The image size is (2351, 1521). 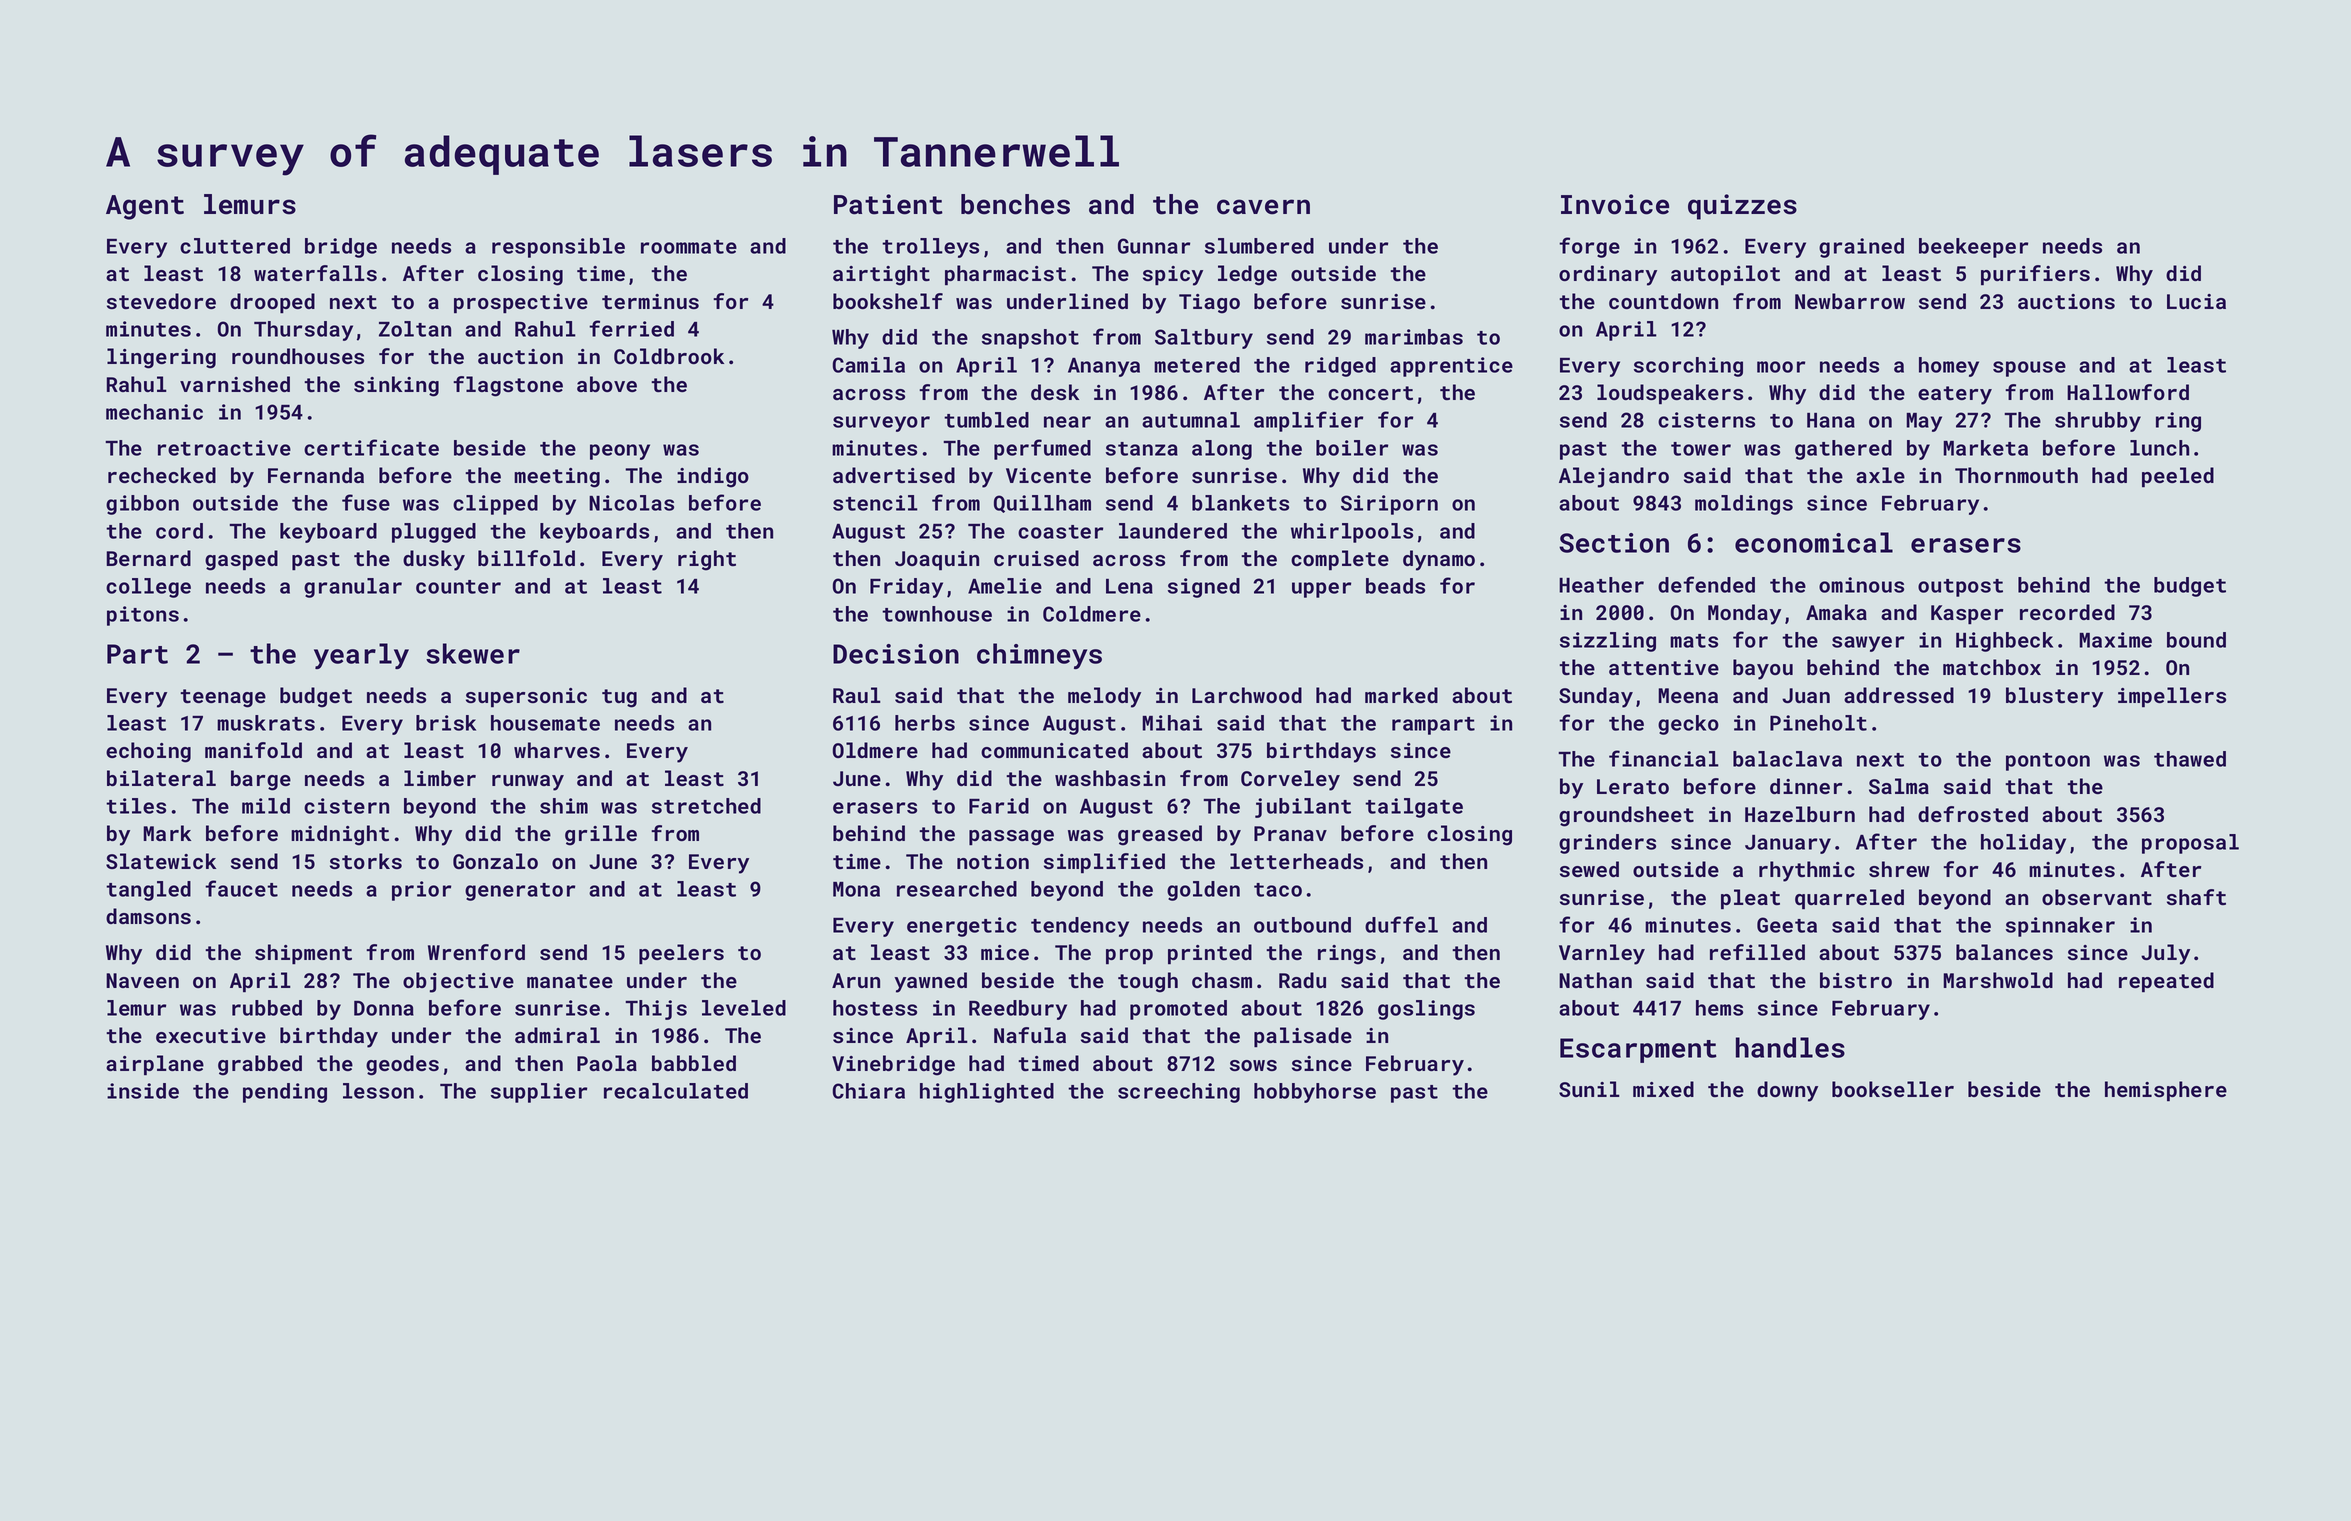 What do you see at coordinates (378, 1091) in the screenshot?
I see `lesson` at bounding box center [378, 1091].
